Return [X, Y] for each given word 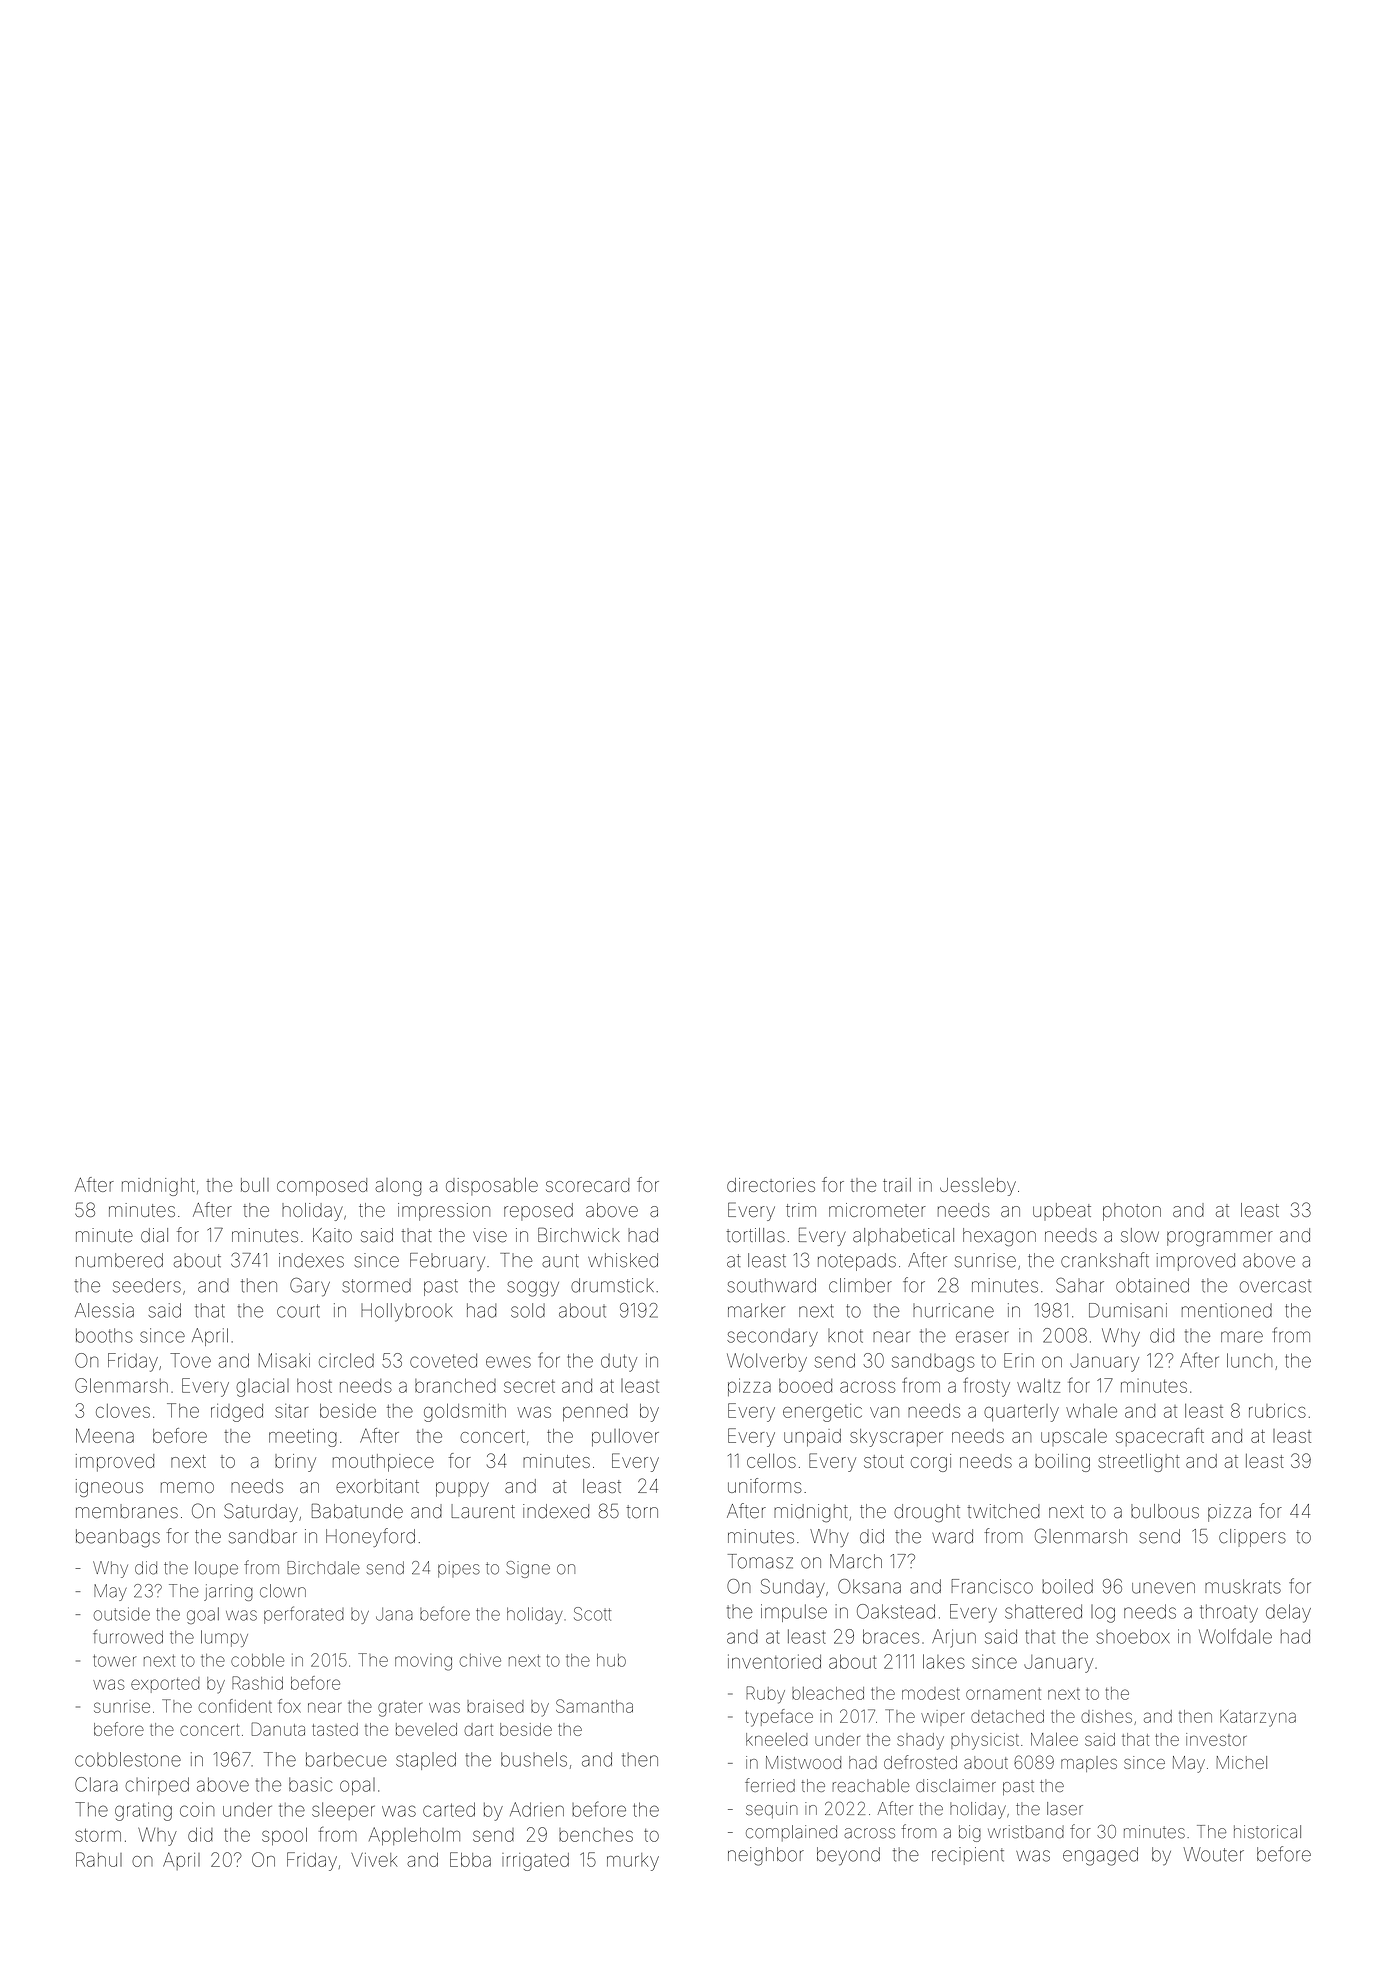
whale [1091, 1411]
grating [143, 1811]
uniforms [765, 1485]
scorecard [587, 1185]
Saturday [261, 1512]
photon [1132, 1212]
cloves [123, 1411]
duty [619, 1363]
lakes [944, 1661]
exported [165, 1685]
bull [255, 1185]
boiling [1062, 1463]
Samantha [594, 1706]
